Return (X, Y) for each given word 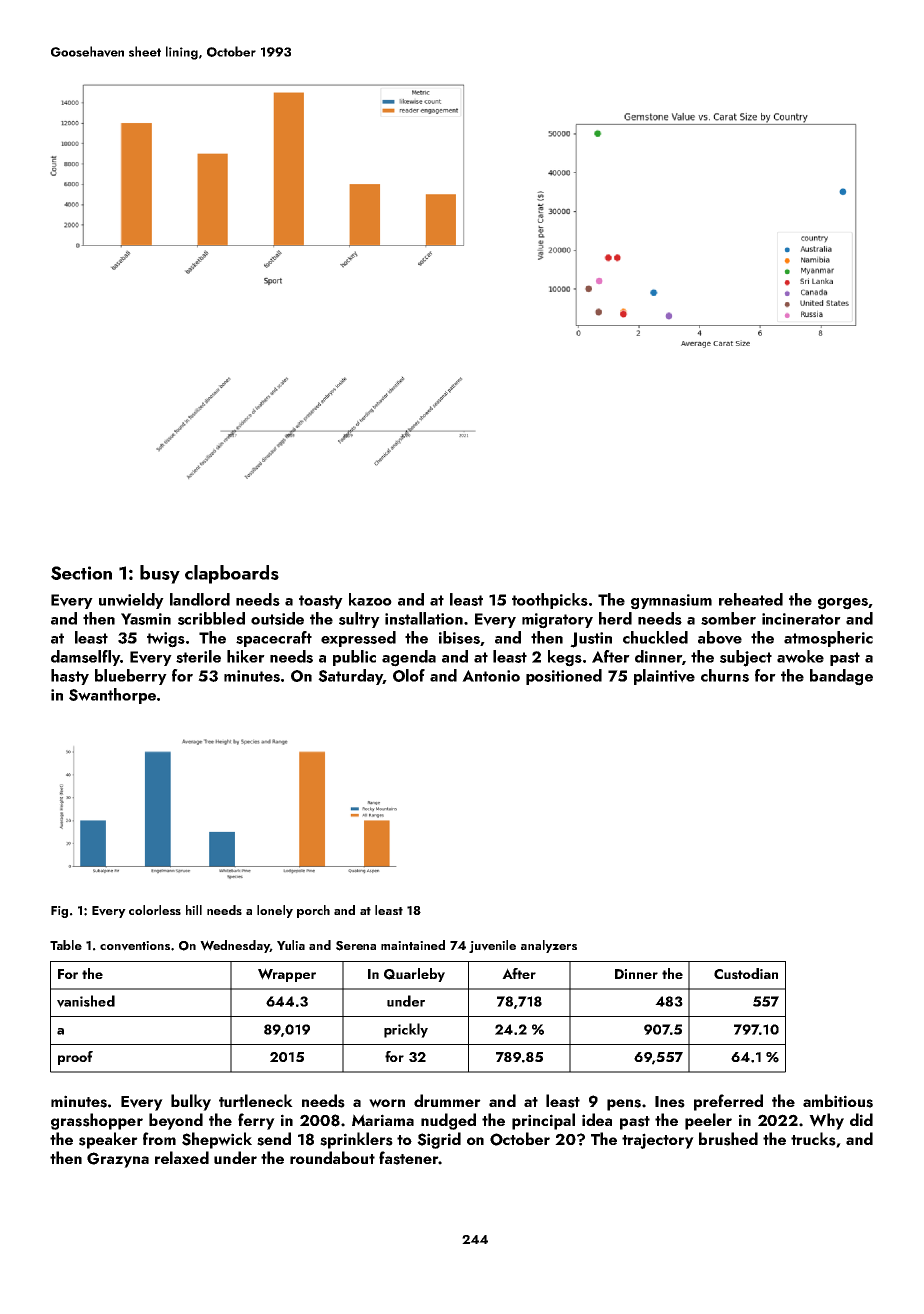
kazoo (370, 599)
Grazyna (118, 1160)
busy (160, 574)
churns (725, 675)
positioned (564, 677)
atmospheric (828, 639)
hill (194, 910)
